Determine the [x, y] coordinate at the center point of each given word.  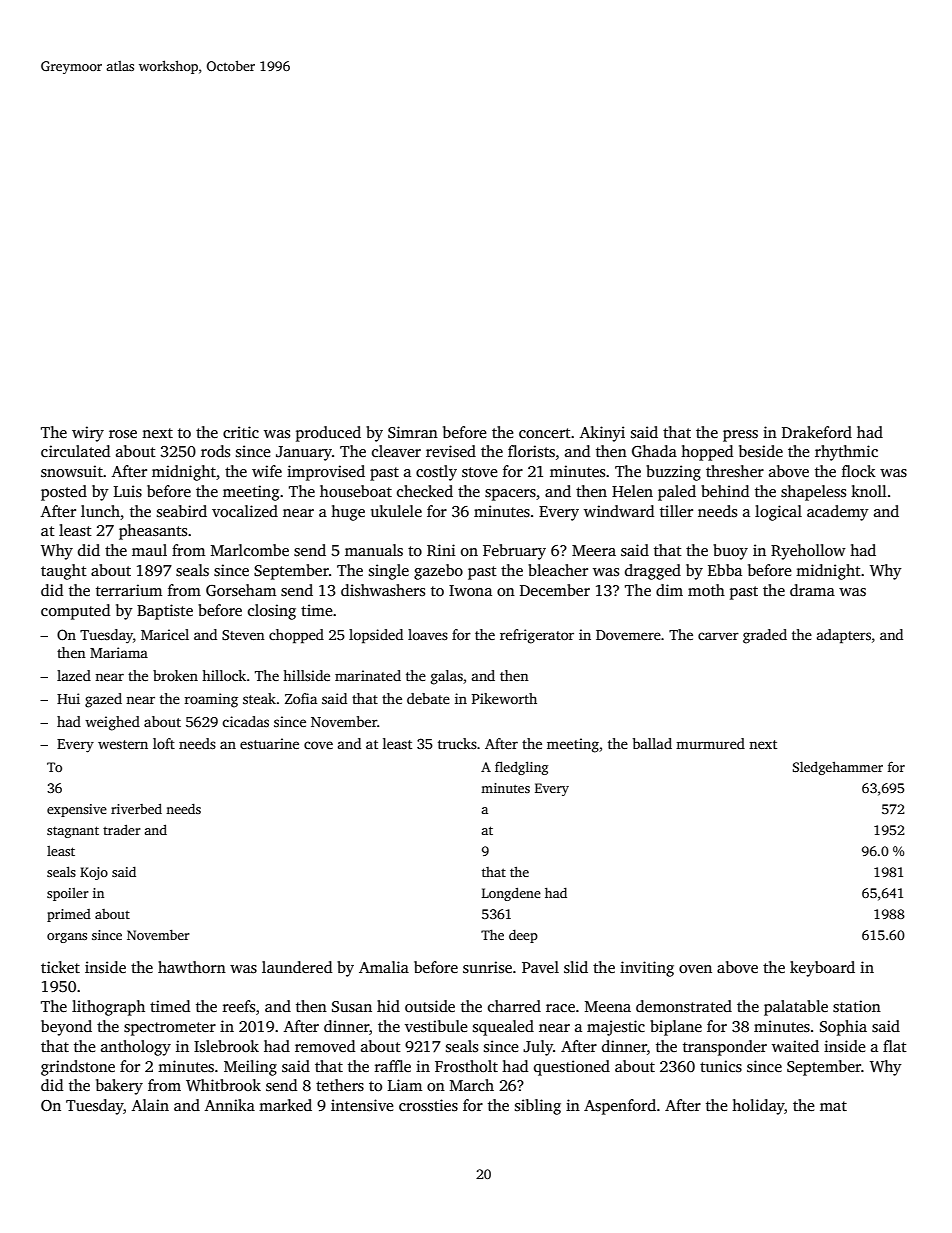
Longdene [511, 894]
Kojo [94, 873]
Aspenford [620, 1107]
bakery [119, 1087]
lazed [74, 675]
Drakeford [817, 432]
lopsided [376, 636]
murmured [710, 743]
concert [545, 433]
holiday [758, 1107]
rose [123, 434]
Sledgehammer [838, 768]
